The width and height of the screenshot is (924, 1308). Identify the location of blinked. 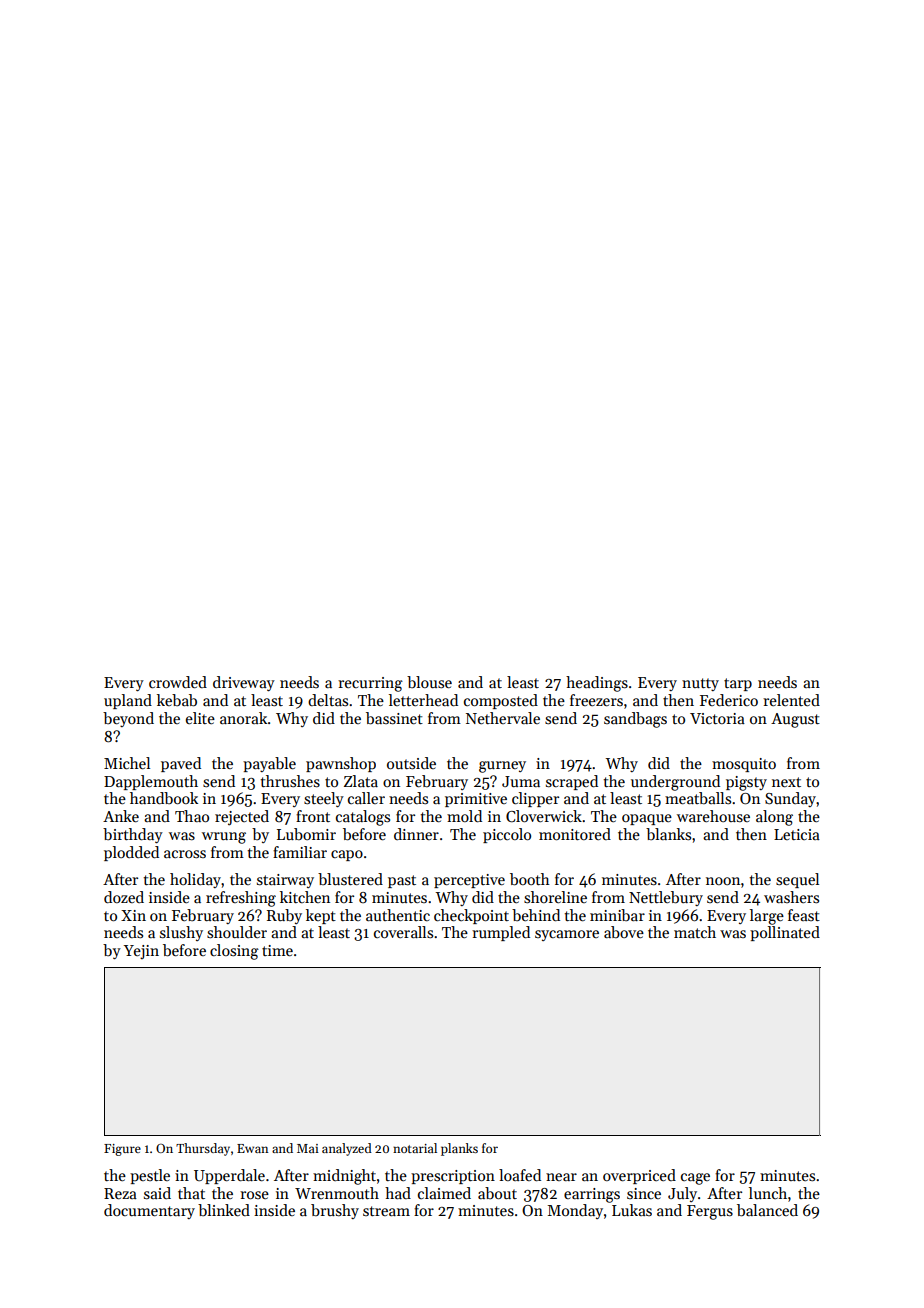
(224, 1210).
